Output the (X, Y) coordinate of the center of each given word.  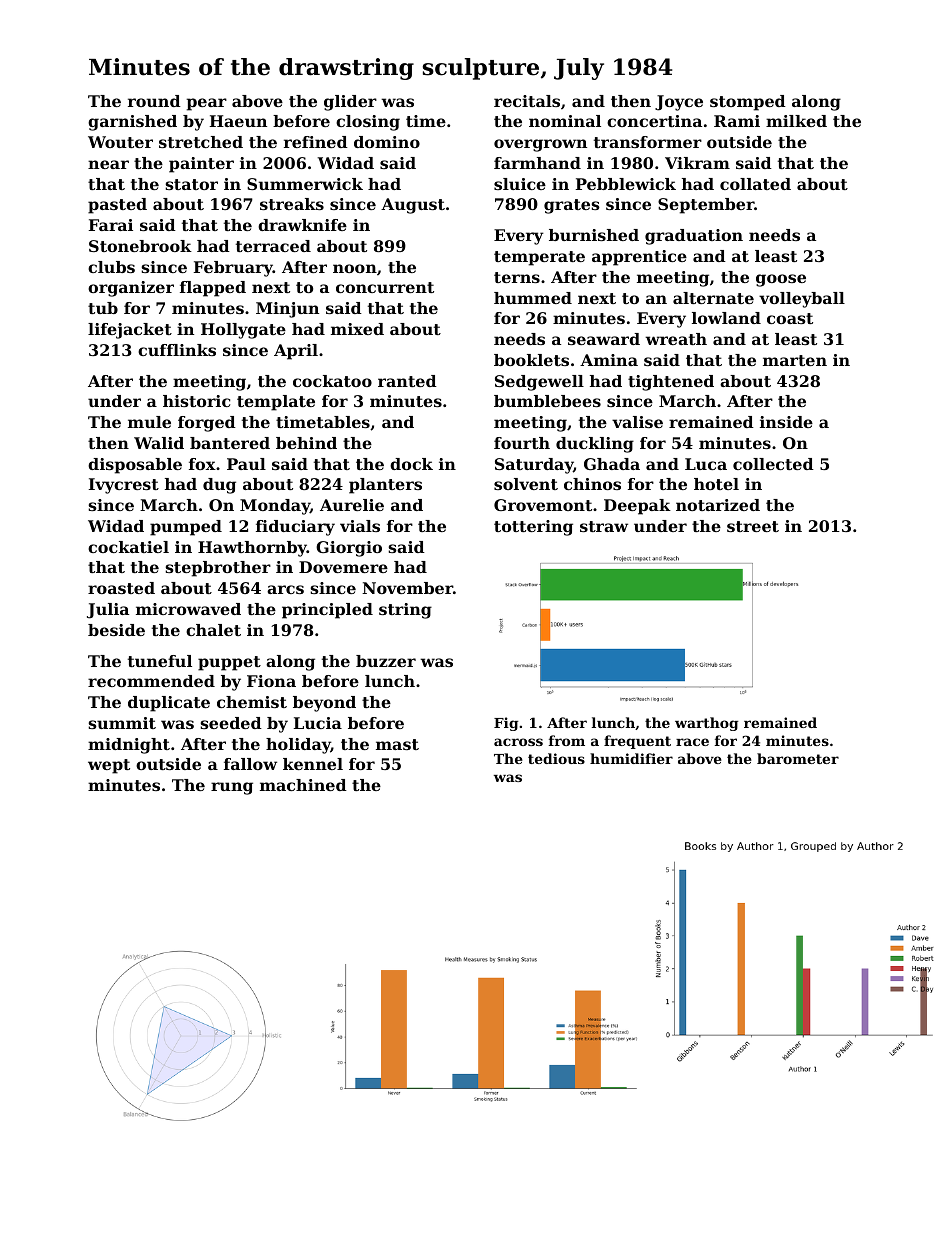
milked (796, 121)
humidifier (631, 758)
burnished (594, 235)
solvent (526, 484)
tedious (556, 758)
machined (303, 785)
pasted (117, 206)
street (753, 526)
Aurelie (352, 505)
